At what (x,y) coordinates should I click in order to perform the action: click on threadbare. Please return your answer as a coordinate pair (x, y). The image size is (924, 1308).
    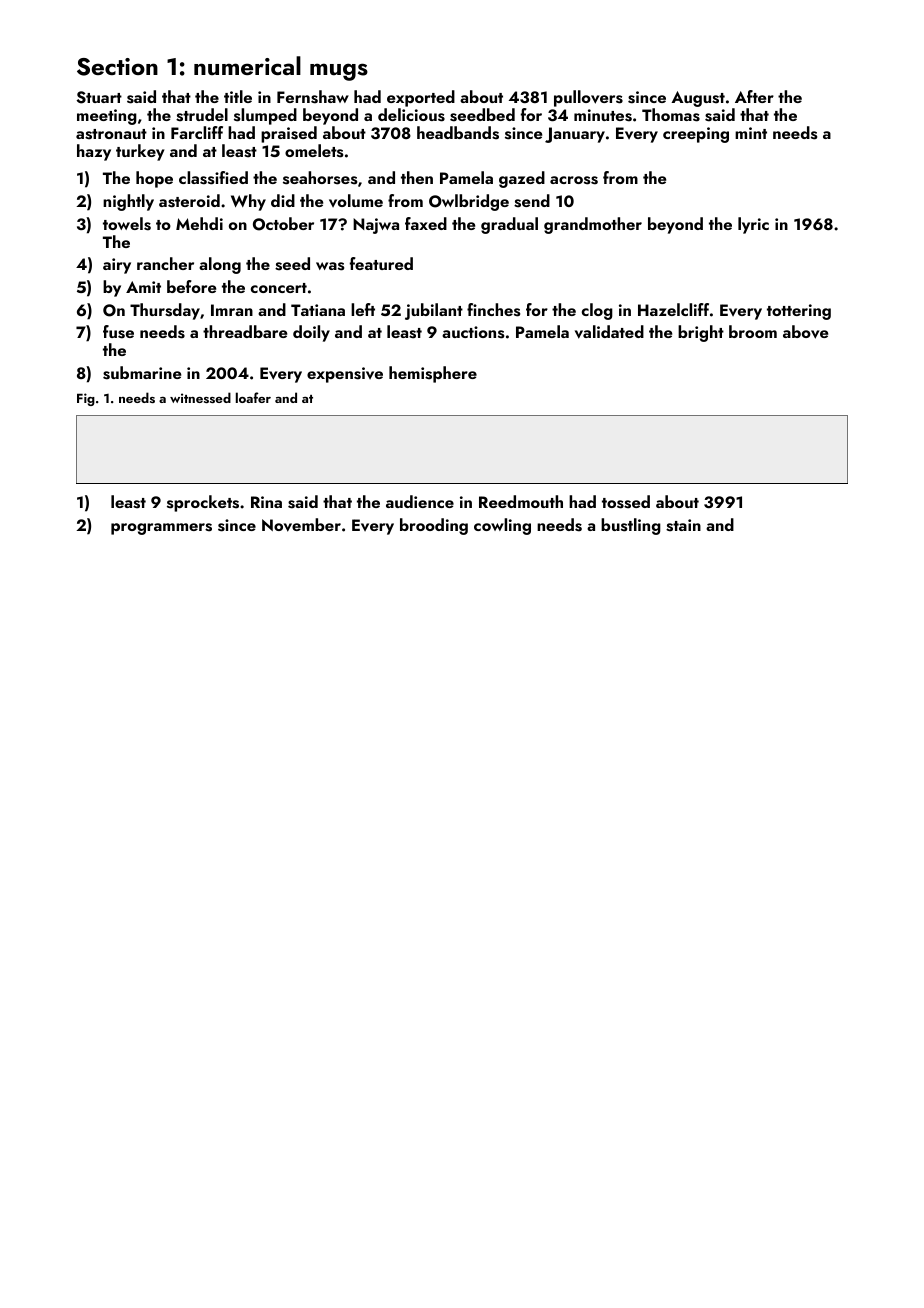
    Looking at the image, I should click on (245, 331).
